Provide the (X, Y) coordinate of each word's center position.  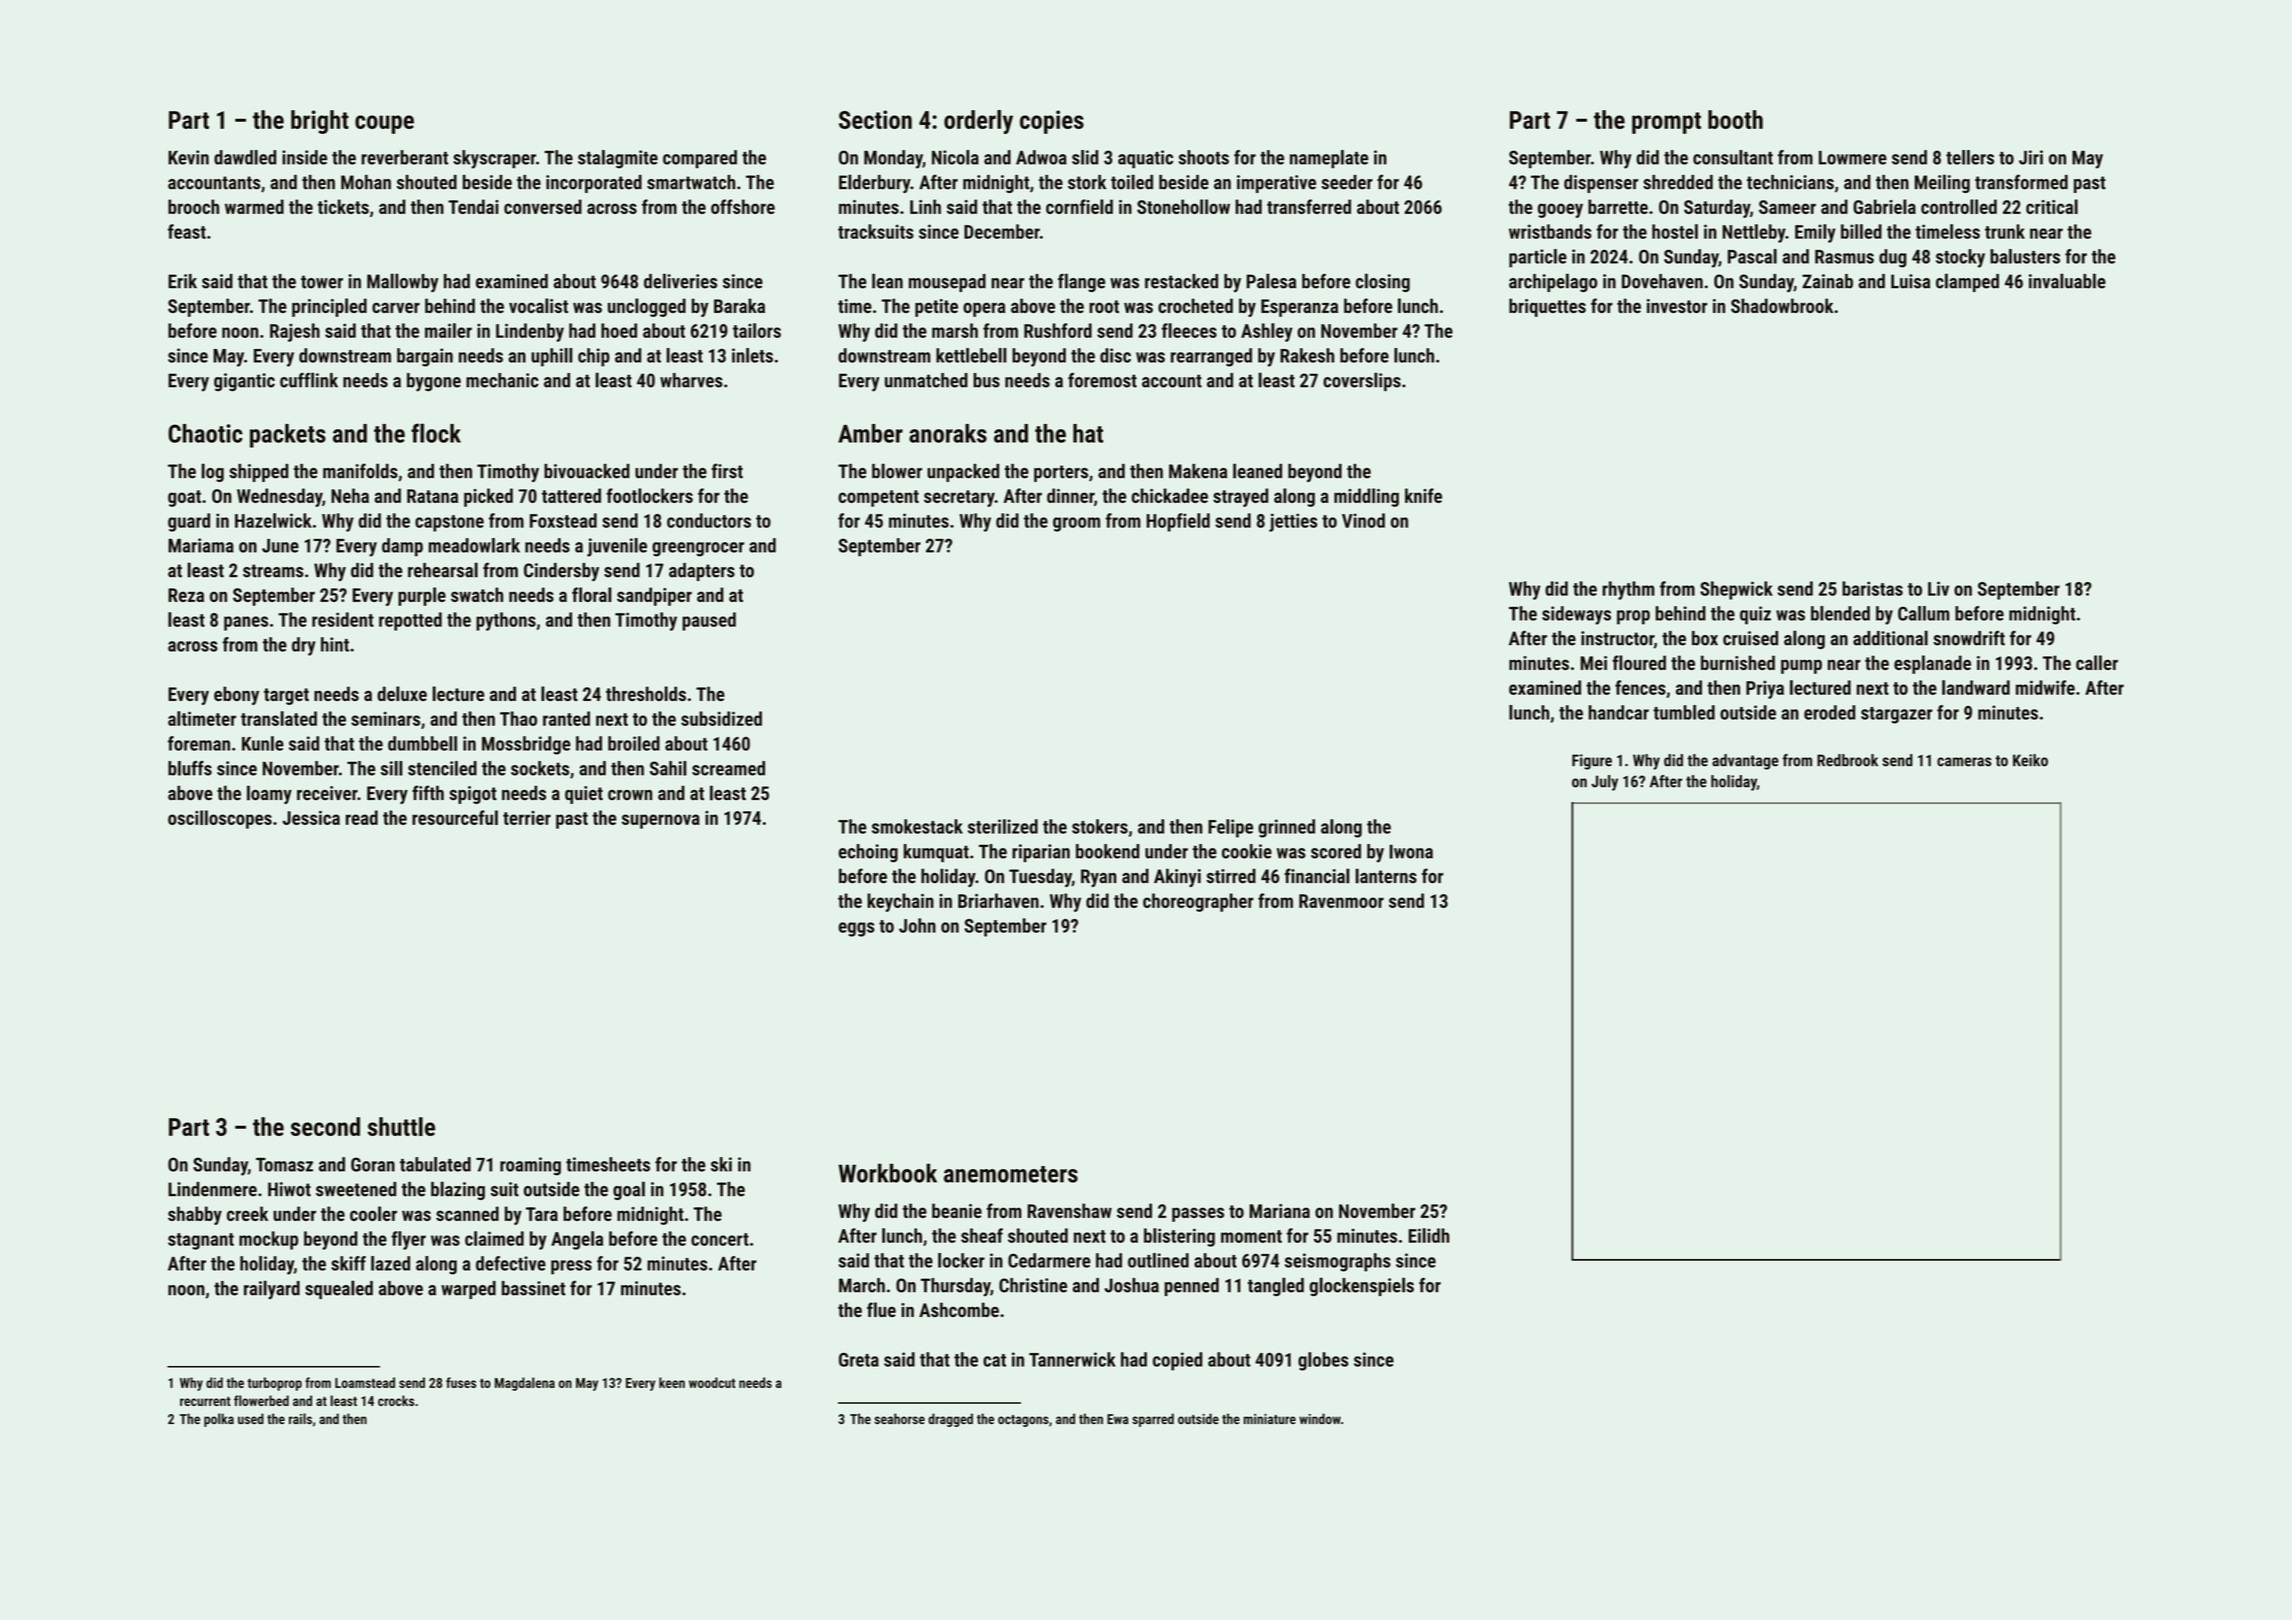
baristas (1872, 588)
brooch (193, 206)
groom (1076, 524)
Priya (1765, 689)
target (286, 696)
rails (300, 1418)
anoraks (948, 433)
